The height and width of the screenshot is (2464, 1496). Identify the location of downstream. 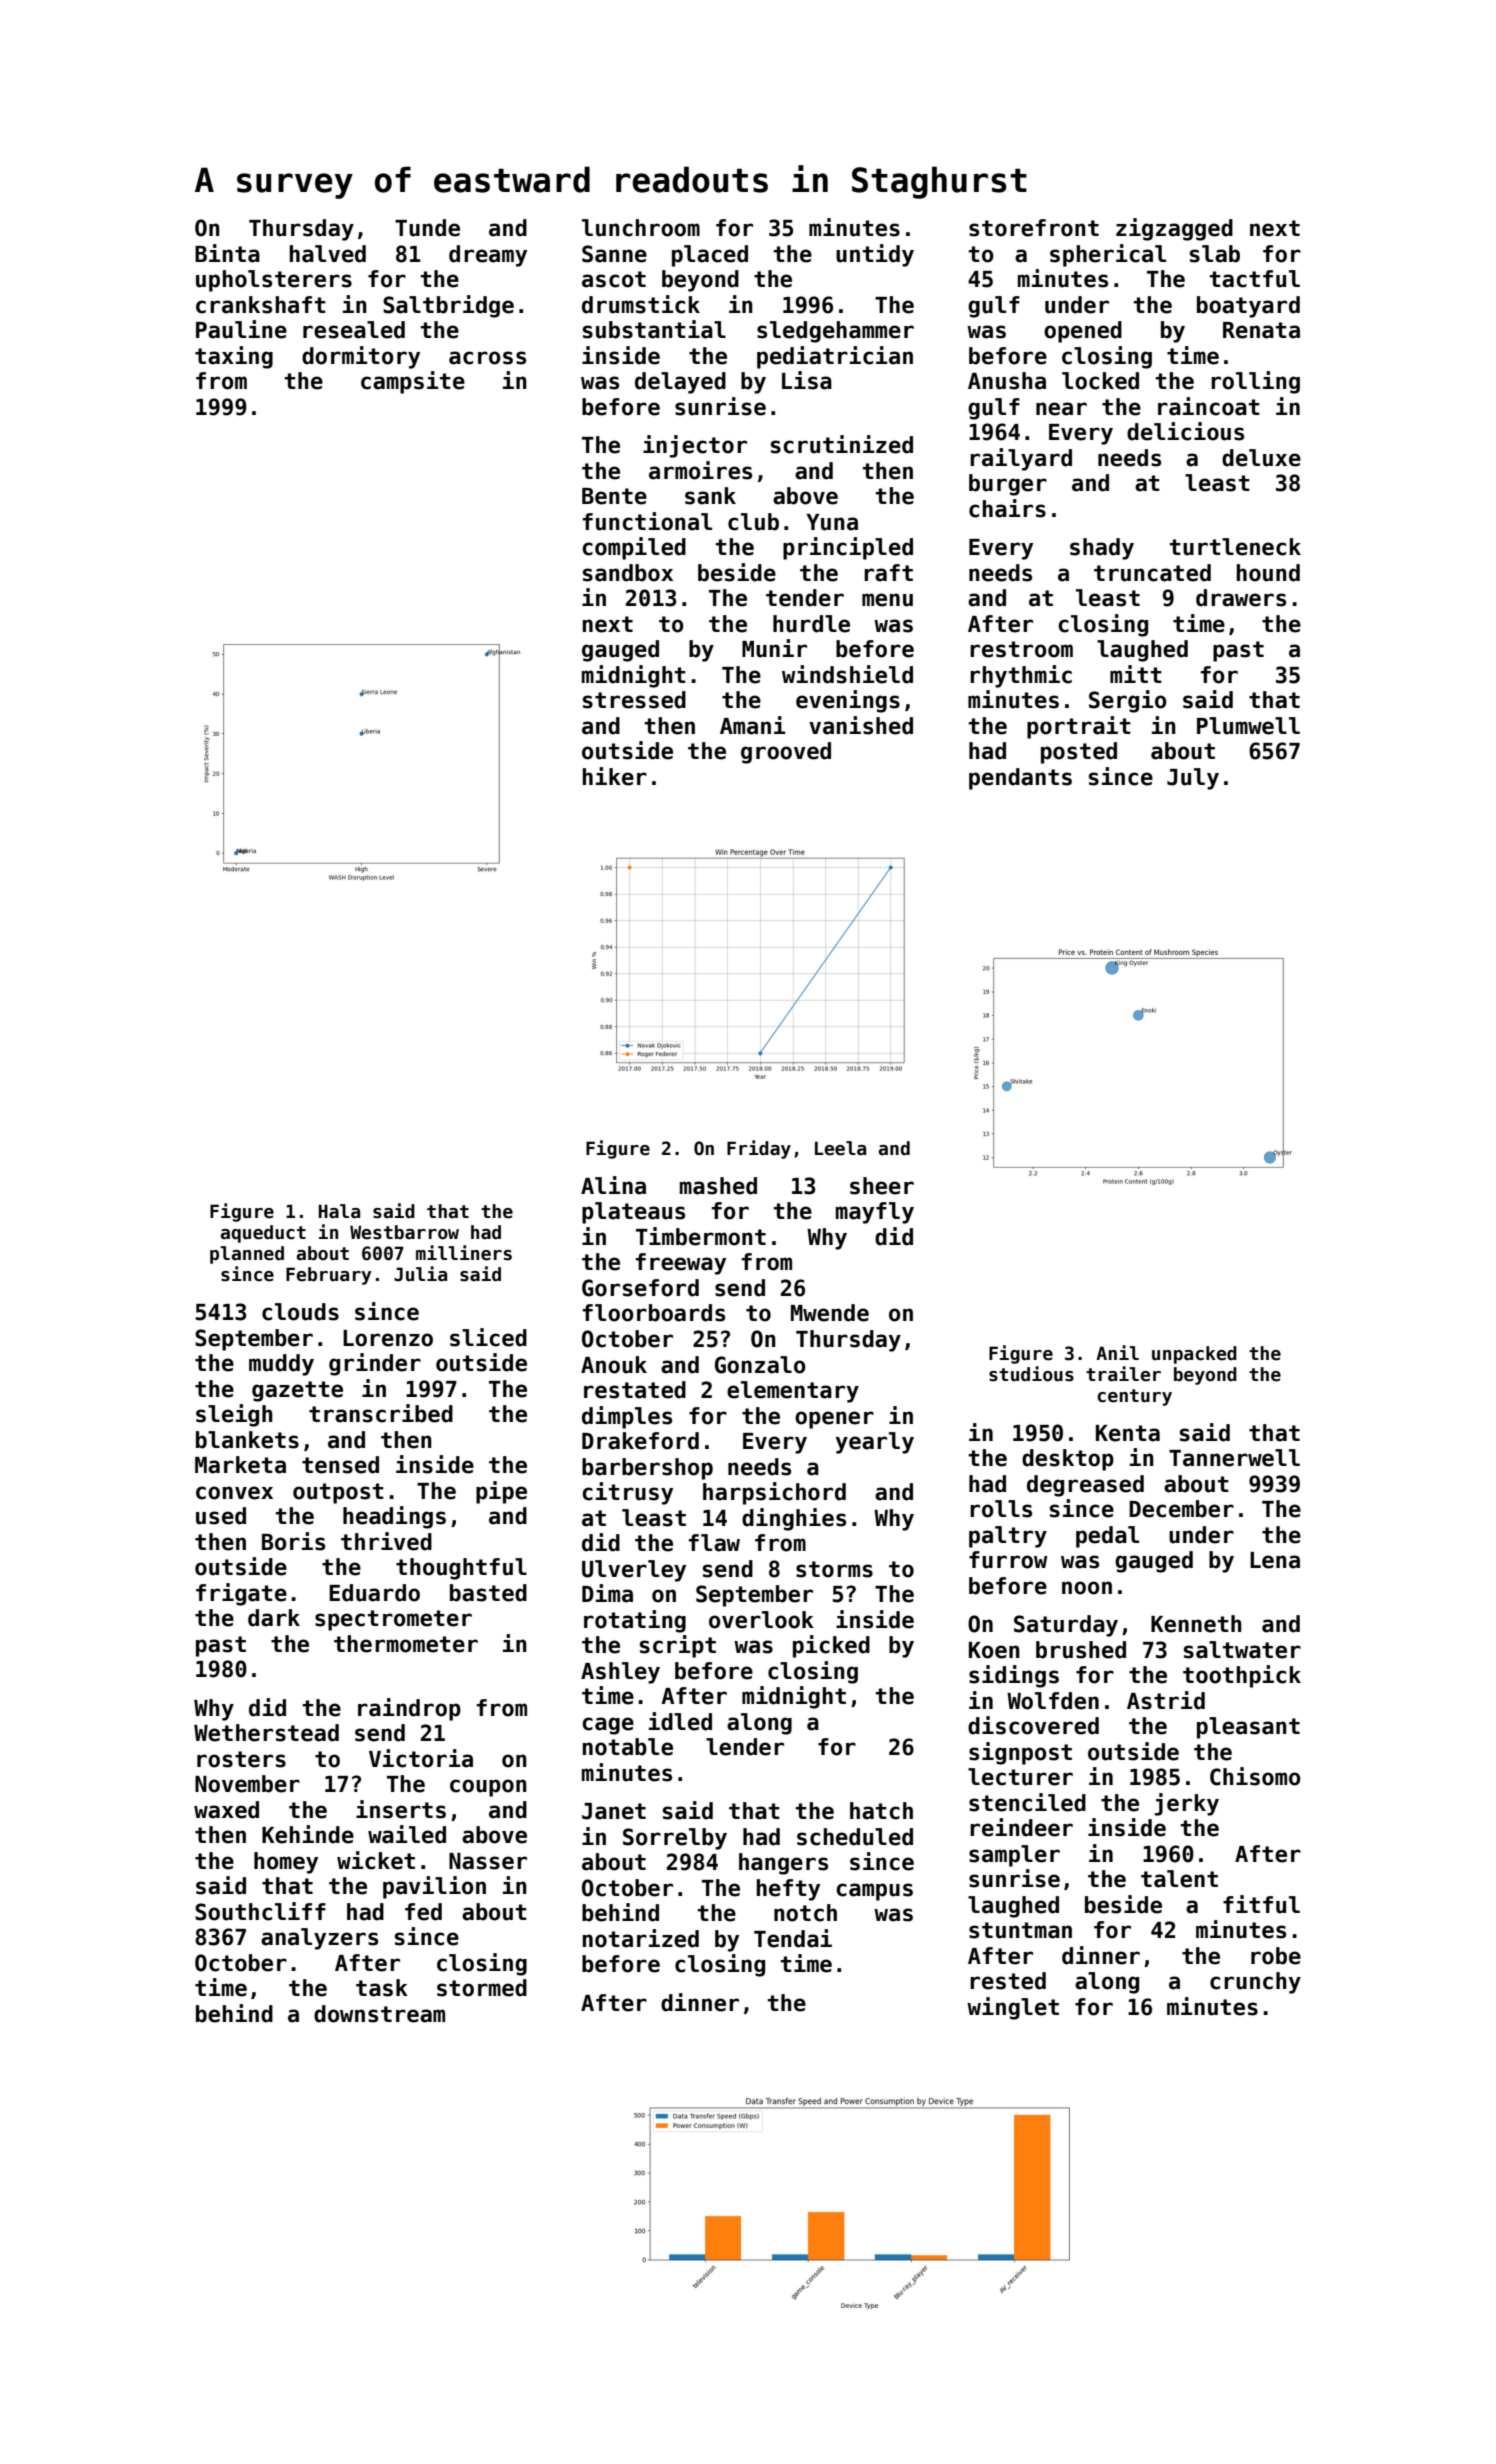
(379, 2014).
